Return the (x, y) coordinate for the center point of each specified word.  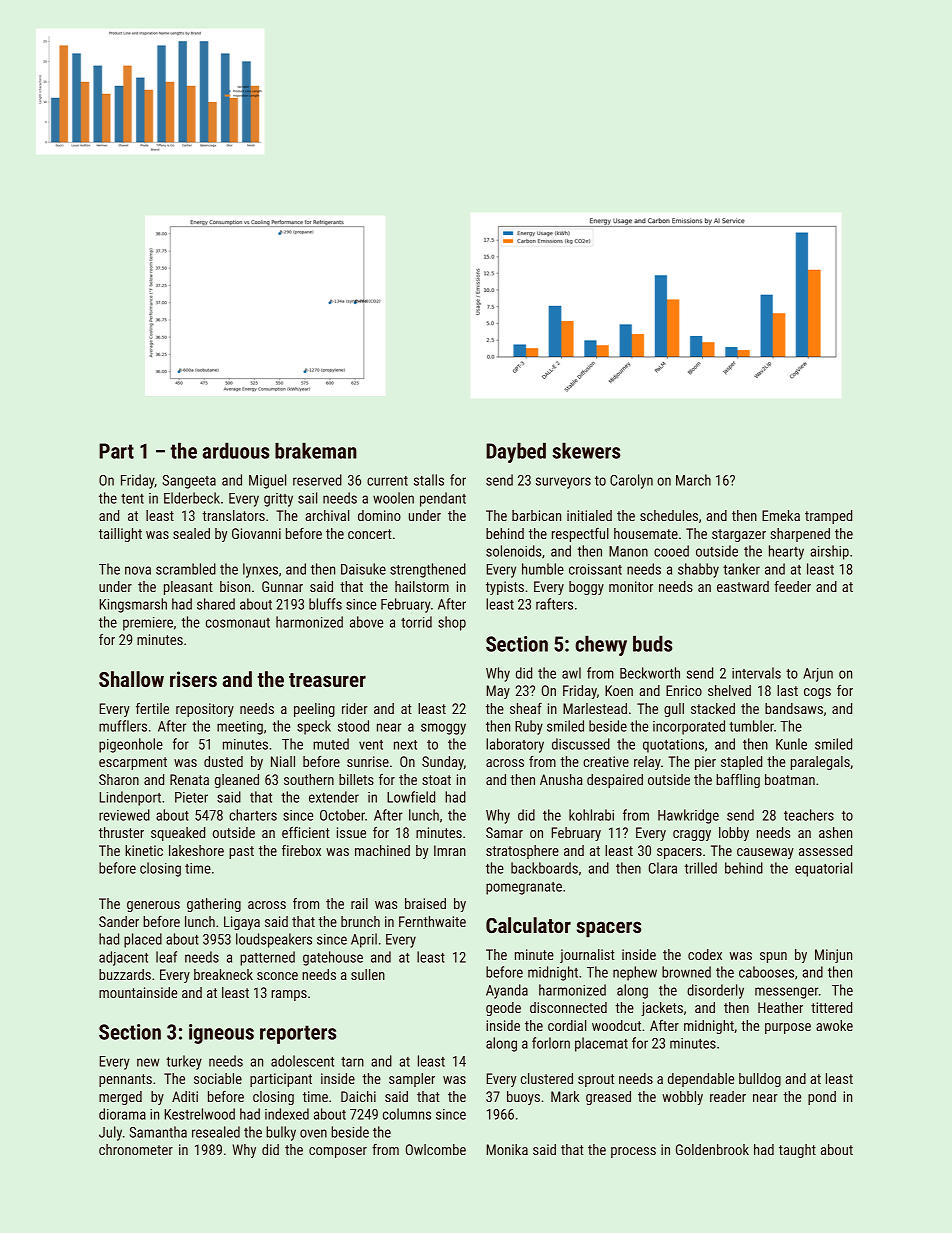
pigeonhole (131, 745)
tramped (828, 517)
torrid (416, 622)
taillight (120, 535)
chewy (601, 645)
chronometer (136, 1149)
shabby (698, 570)
